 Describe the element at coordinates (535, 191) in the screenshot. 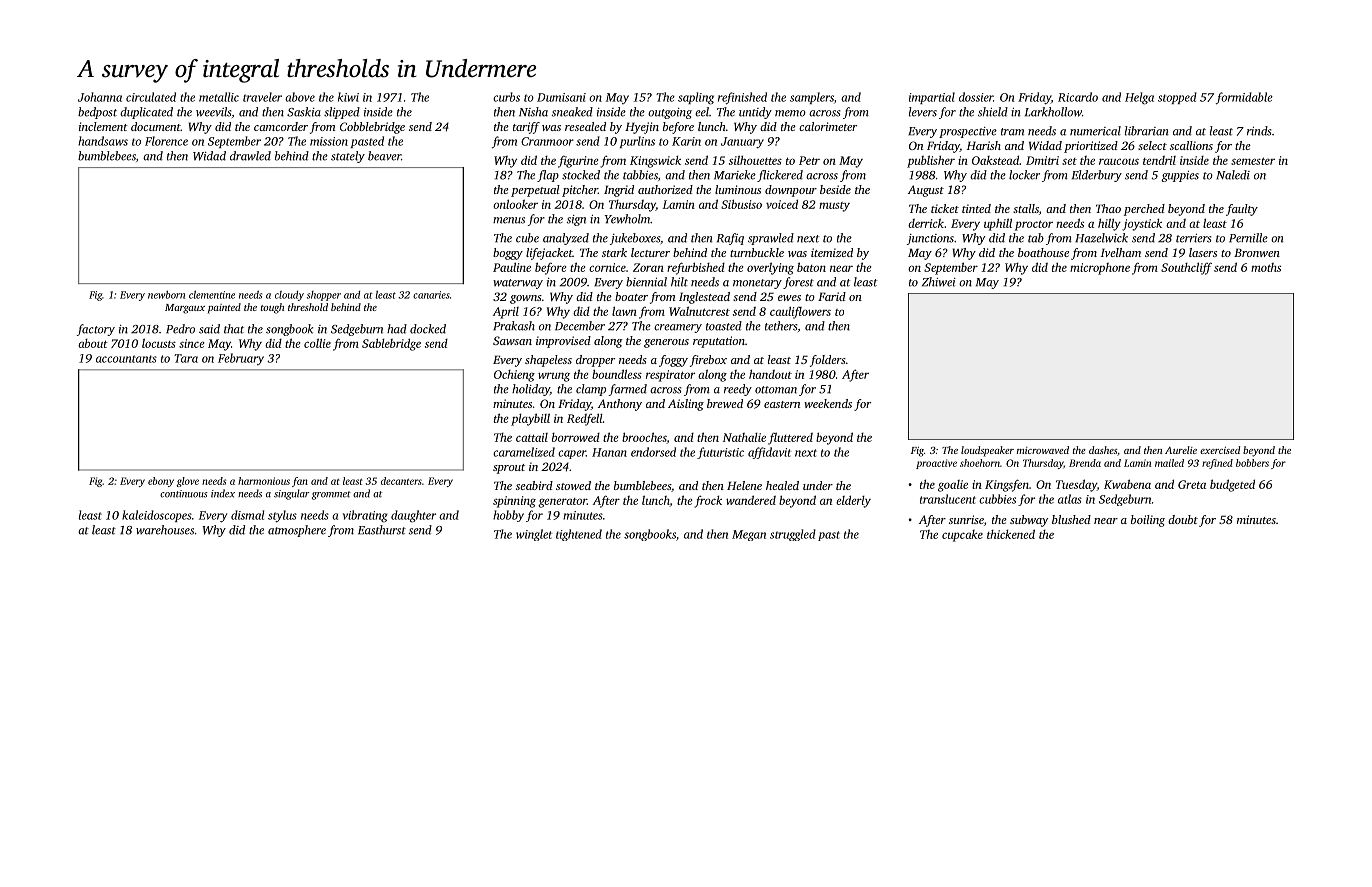

I see `perpetual` at that location.
